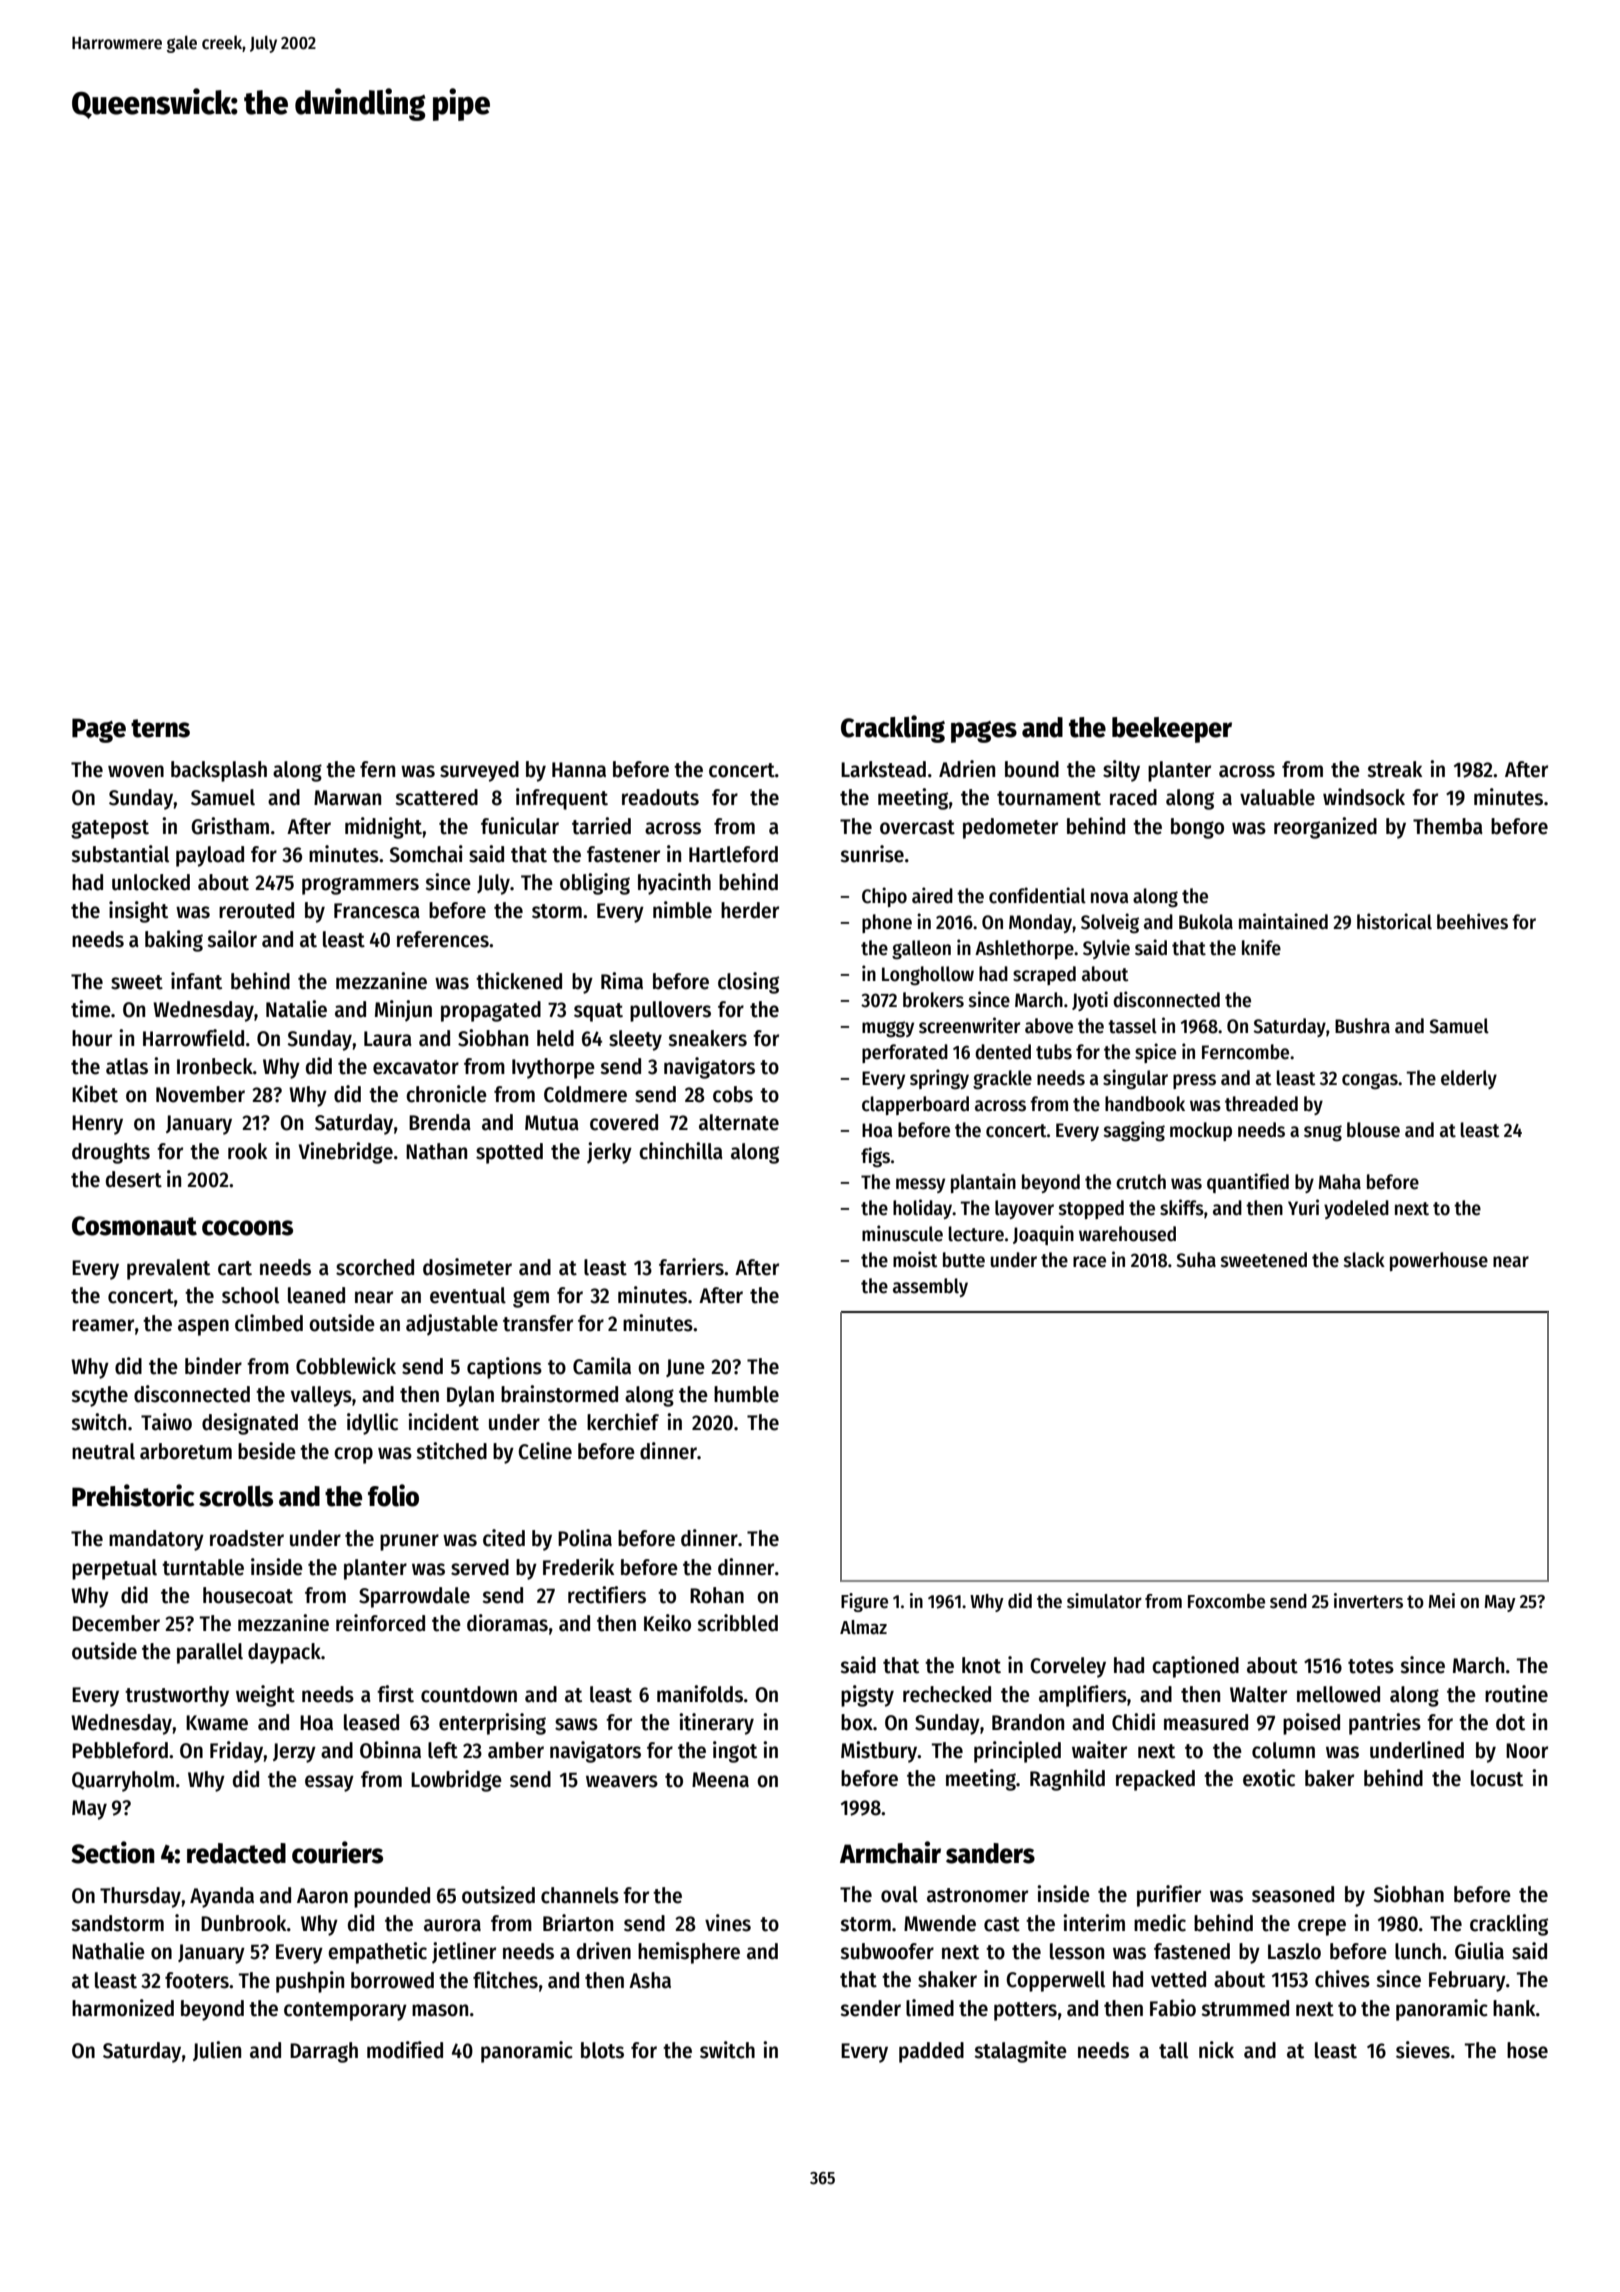 Image resolution: width=1620 pixels, height=2292 pixels. What do you see at coordinates (1169, 1896) in the screenshot?
I see `purifier` at bounding box center [1169, 1896].
